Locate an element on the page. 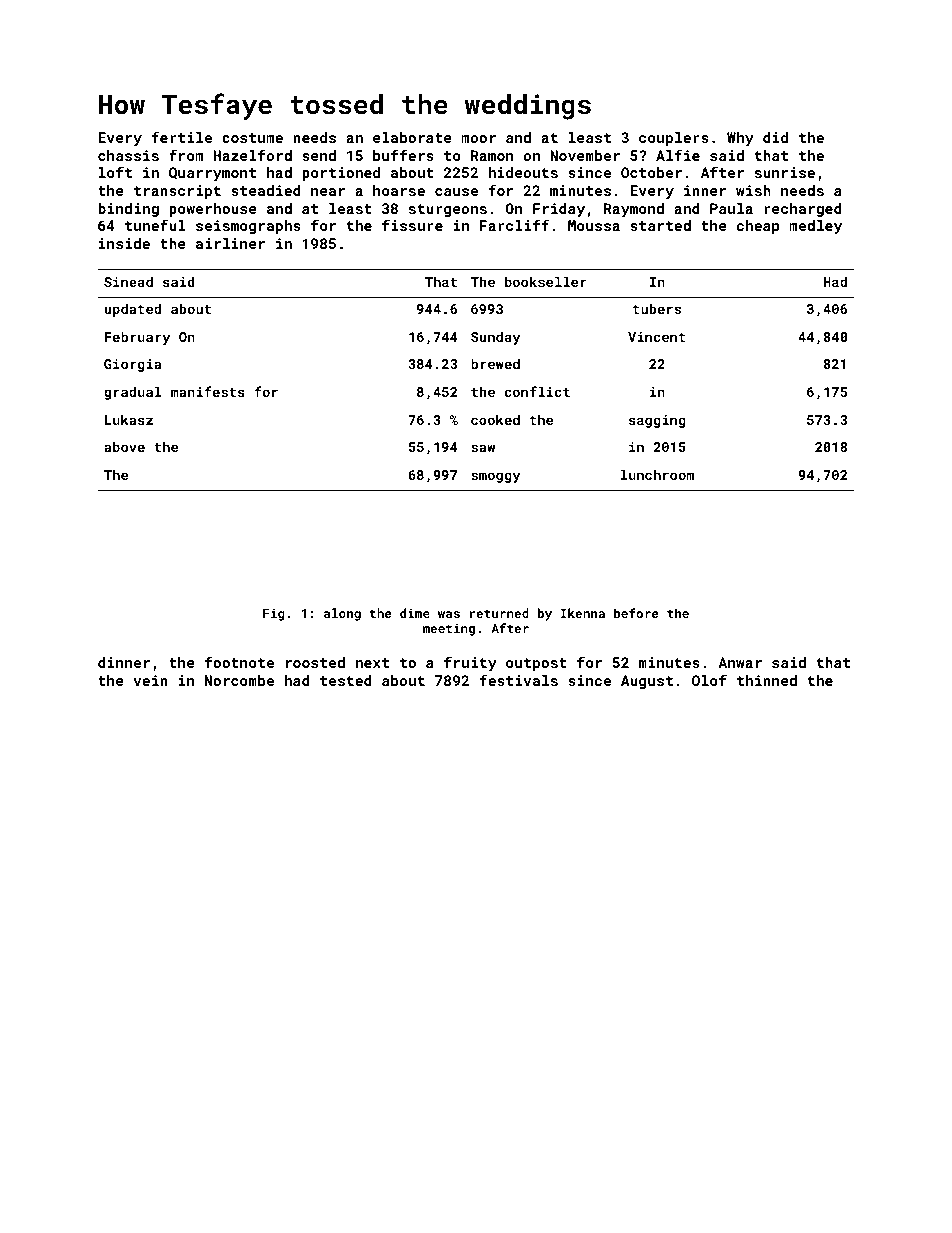 This page has width=952, height=1233. couplers is located at coordinates (674, 139).
